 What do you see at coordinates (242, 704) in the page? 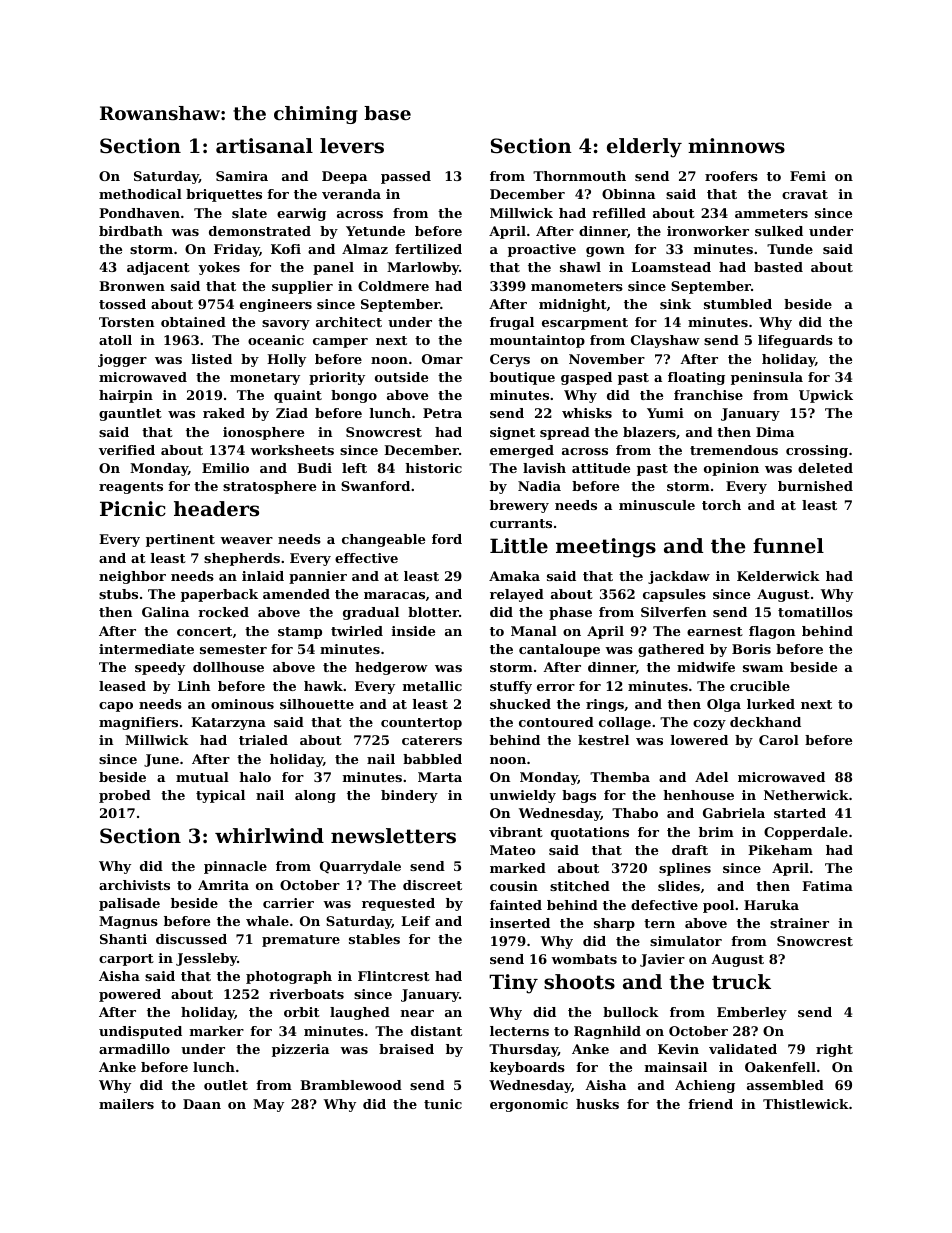
I see `ominous` at bounding box center [242, 704].
